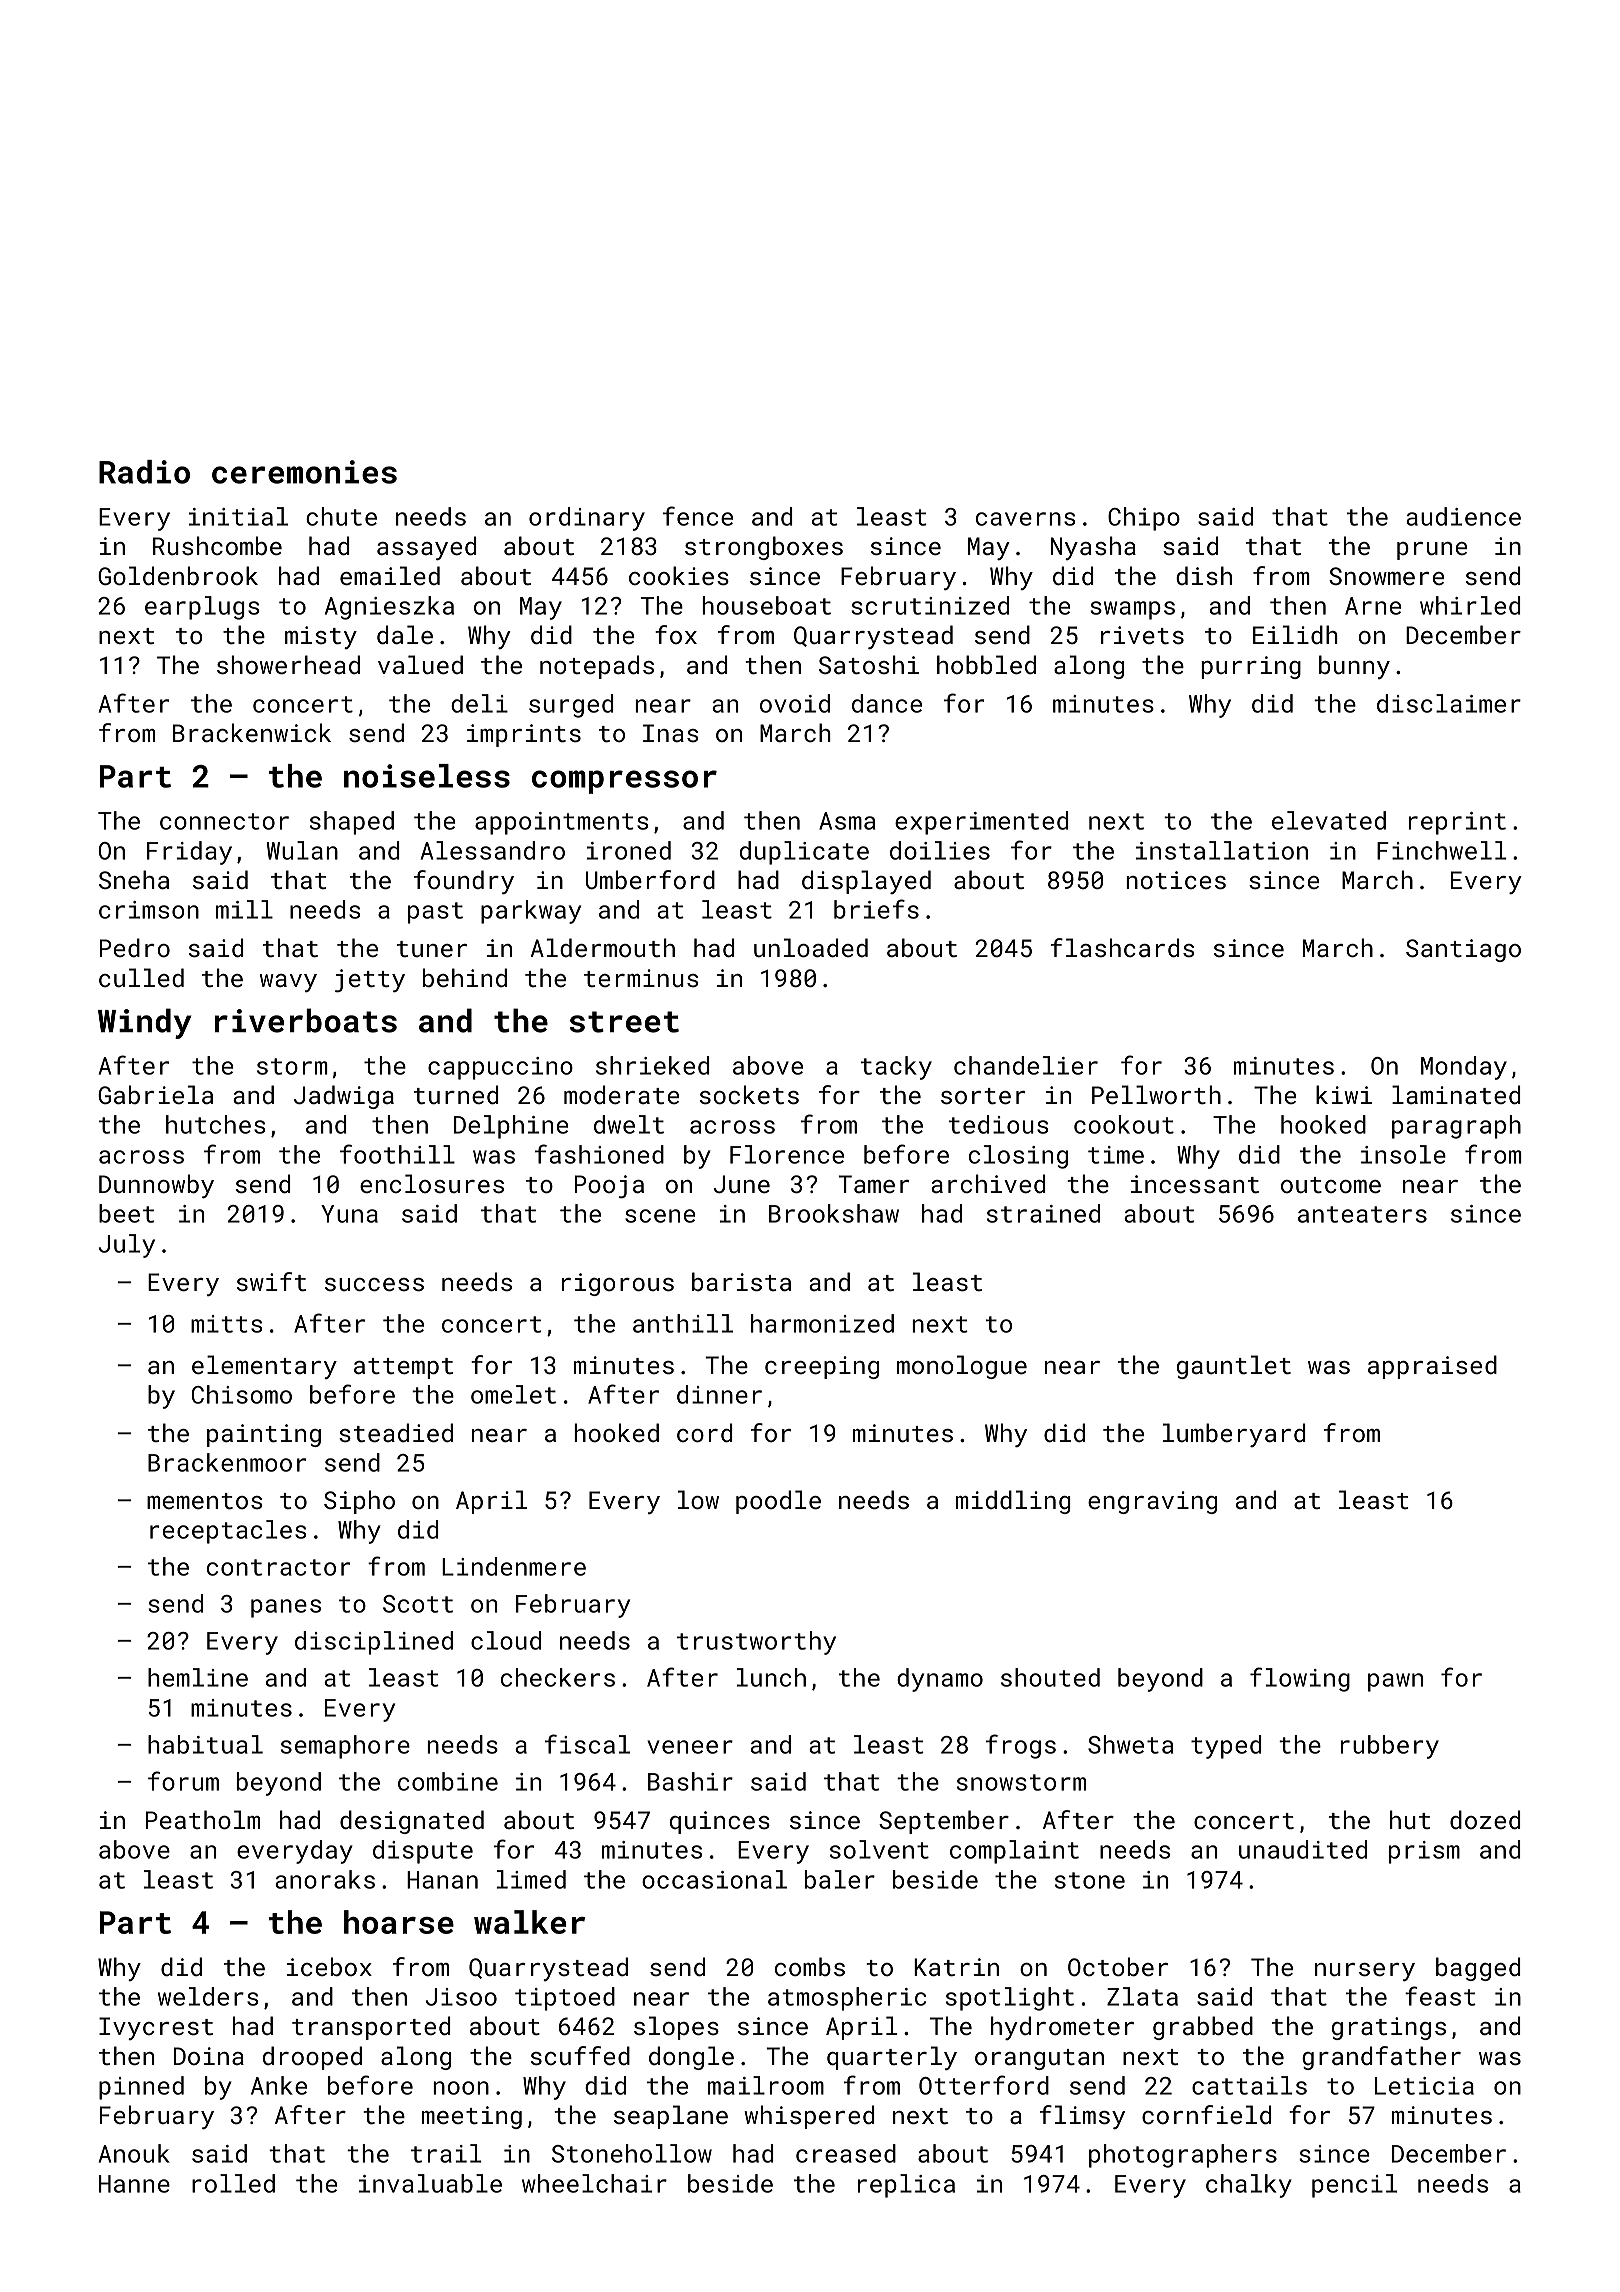 This screenshot has height=2292, width=1620. I want to click on fence, so click(698, 516).
